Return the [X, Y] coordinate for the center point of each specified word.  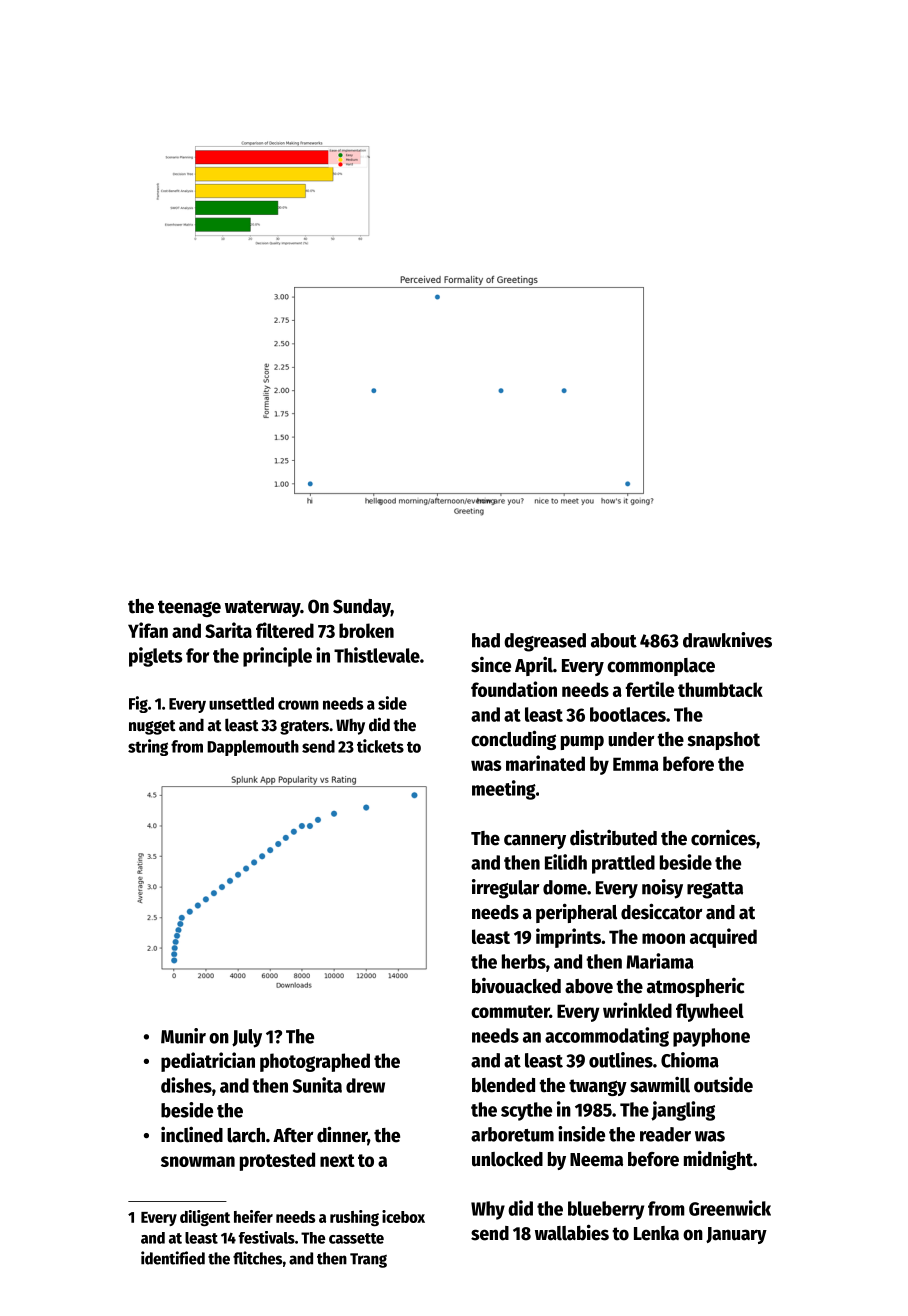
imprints [568, 938]
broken [366, 630]
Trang [368, 1260]
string [148, 747]
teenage [189, 608]
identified [173, 1258]
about [614, 640]
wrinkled [637, 1010]
